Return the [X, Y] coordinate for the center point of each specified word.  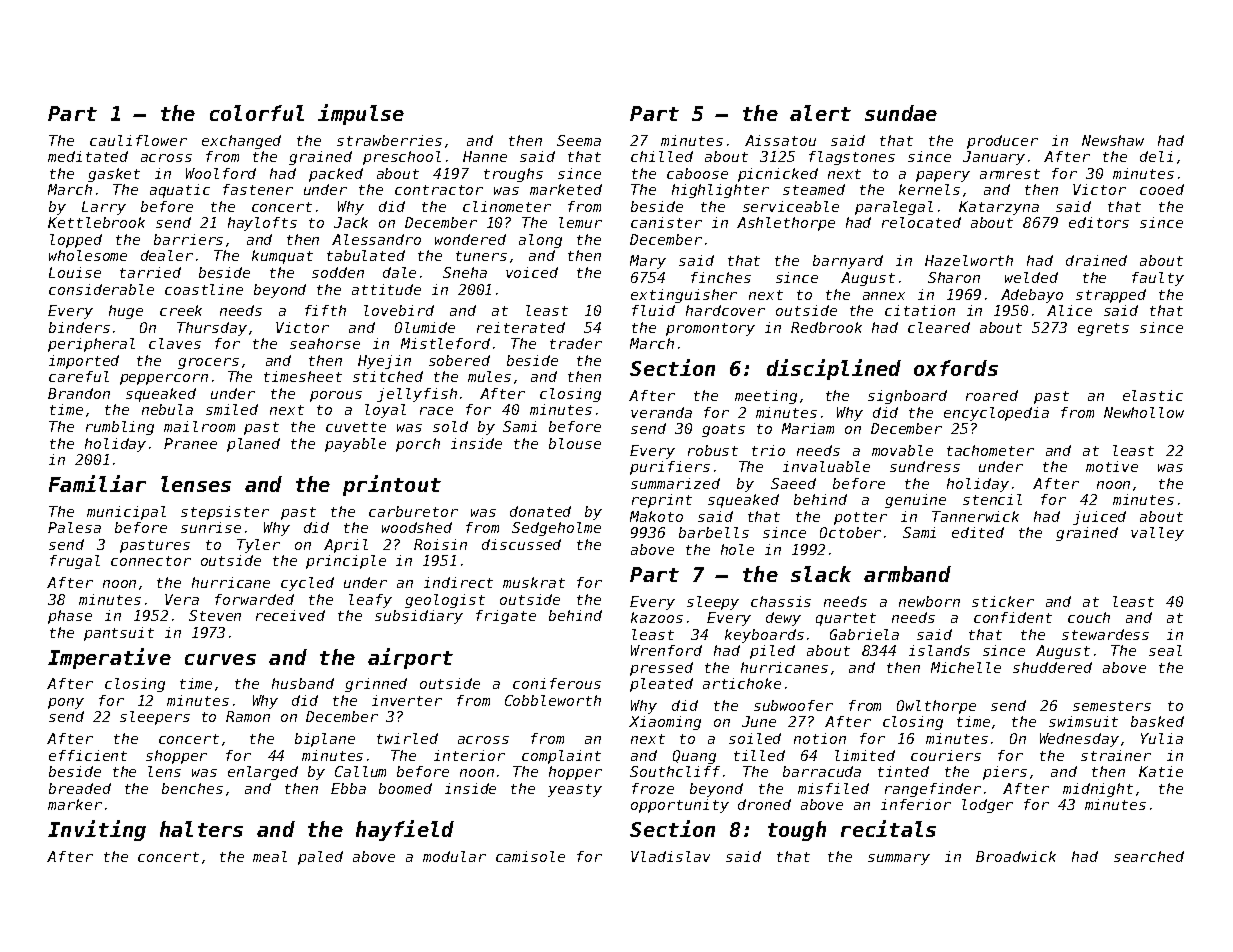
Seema [579, 140]
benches [192, 788]
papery [943, 176]
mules [489, 376]
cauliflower [138, 140]
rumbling [120, 428]
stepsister [225, 513]
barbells [714, 532]
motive [1112, 466]
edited [978, 532]
